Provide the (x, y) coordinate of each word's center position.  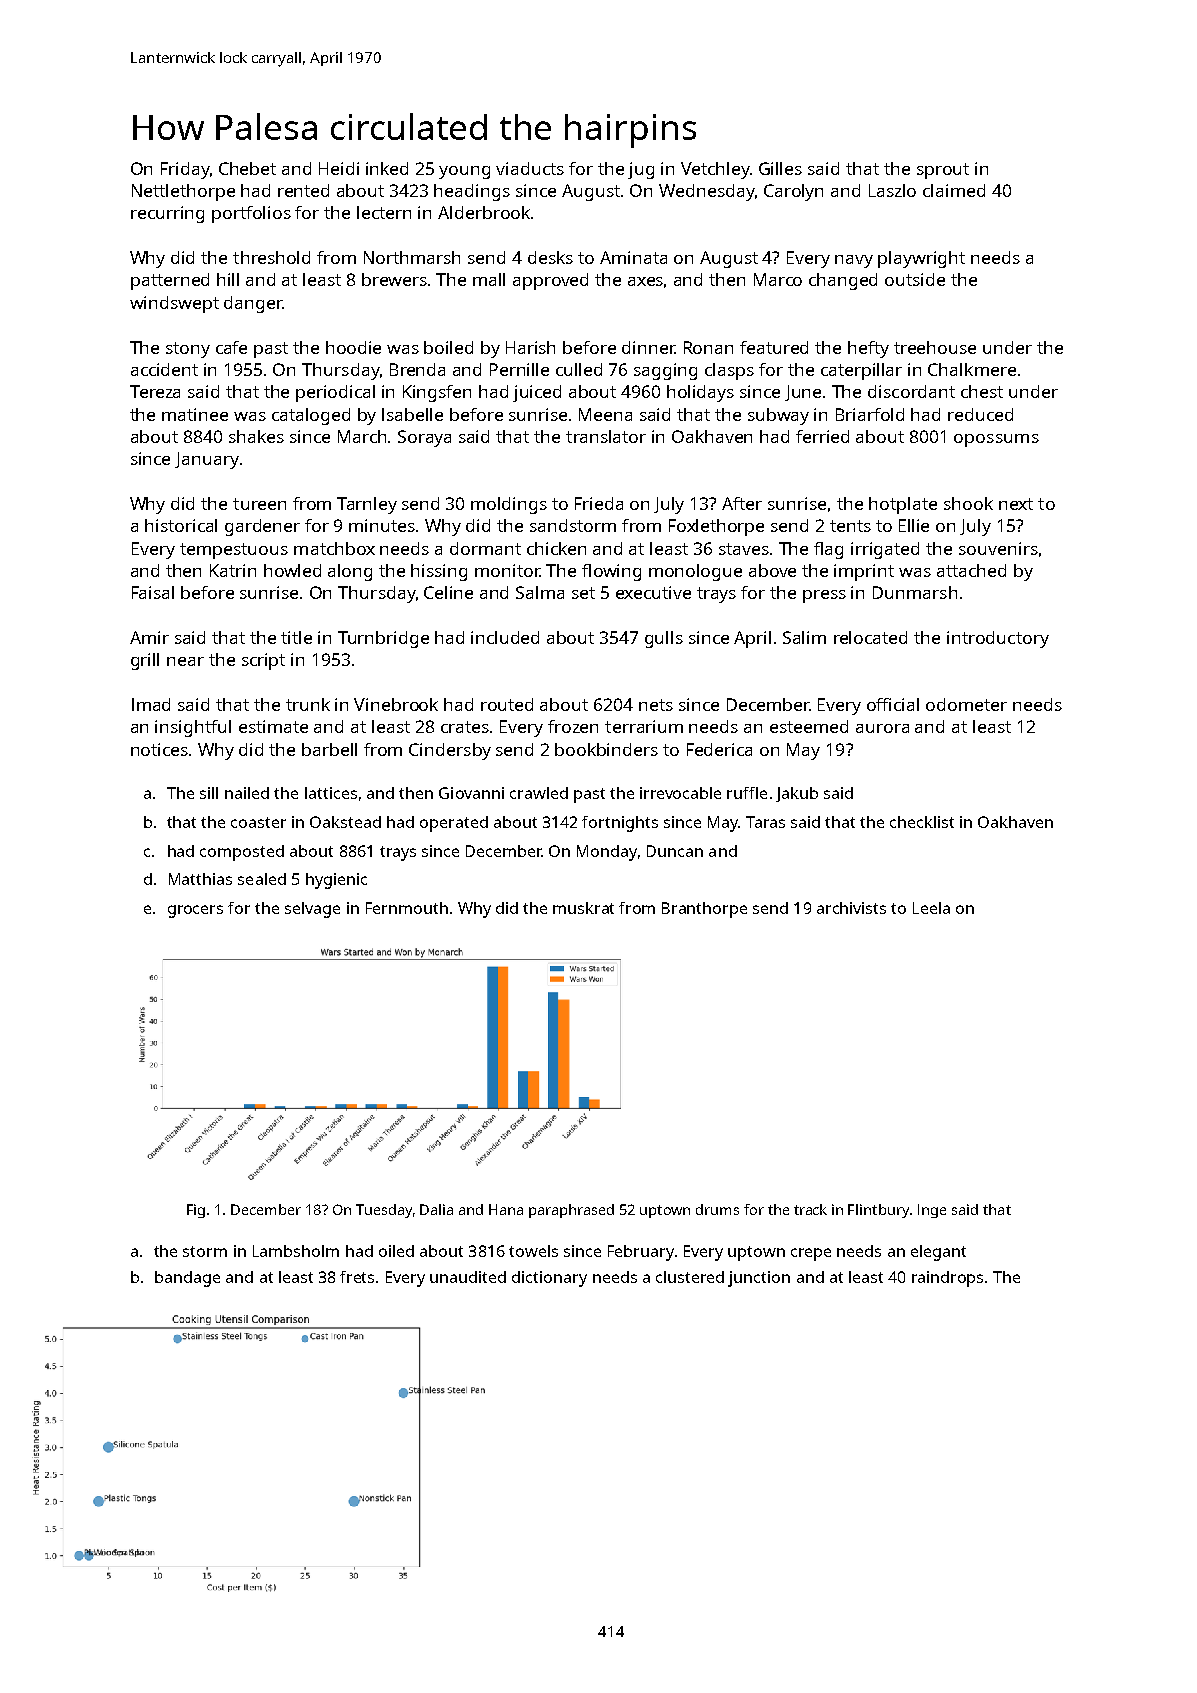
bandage (187, 1279)
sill (209, 793)
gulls (664, 639)
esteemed (809, 726)
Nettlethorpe (183, 192)
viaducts (530, 168)
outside (915, 279)
